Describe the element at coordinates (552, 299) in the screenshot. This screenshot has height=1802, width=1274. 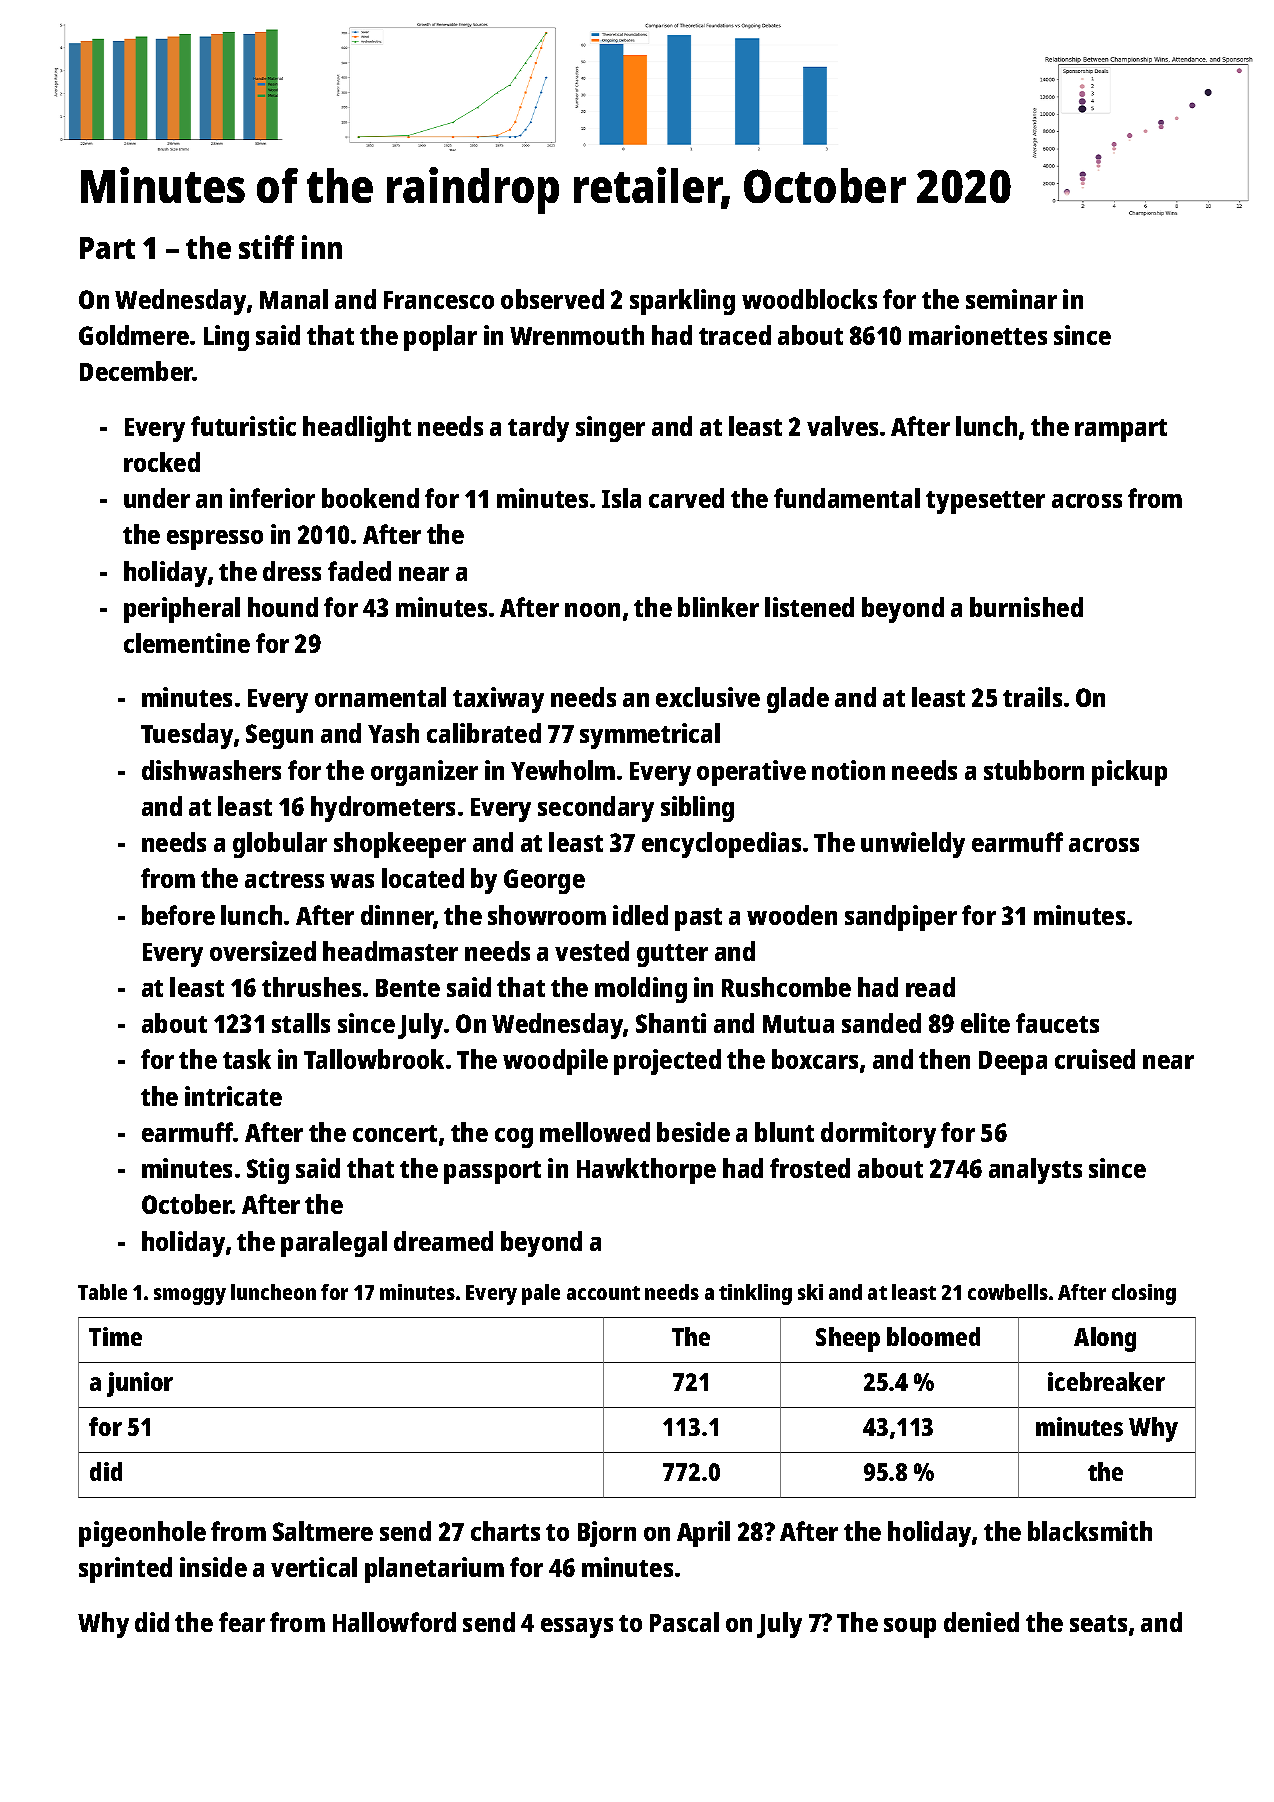
I see `observed` at that location.
